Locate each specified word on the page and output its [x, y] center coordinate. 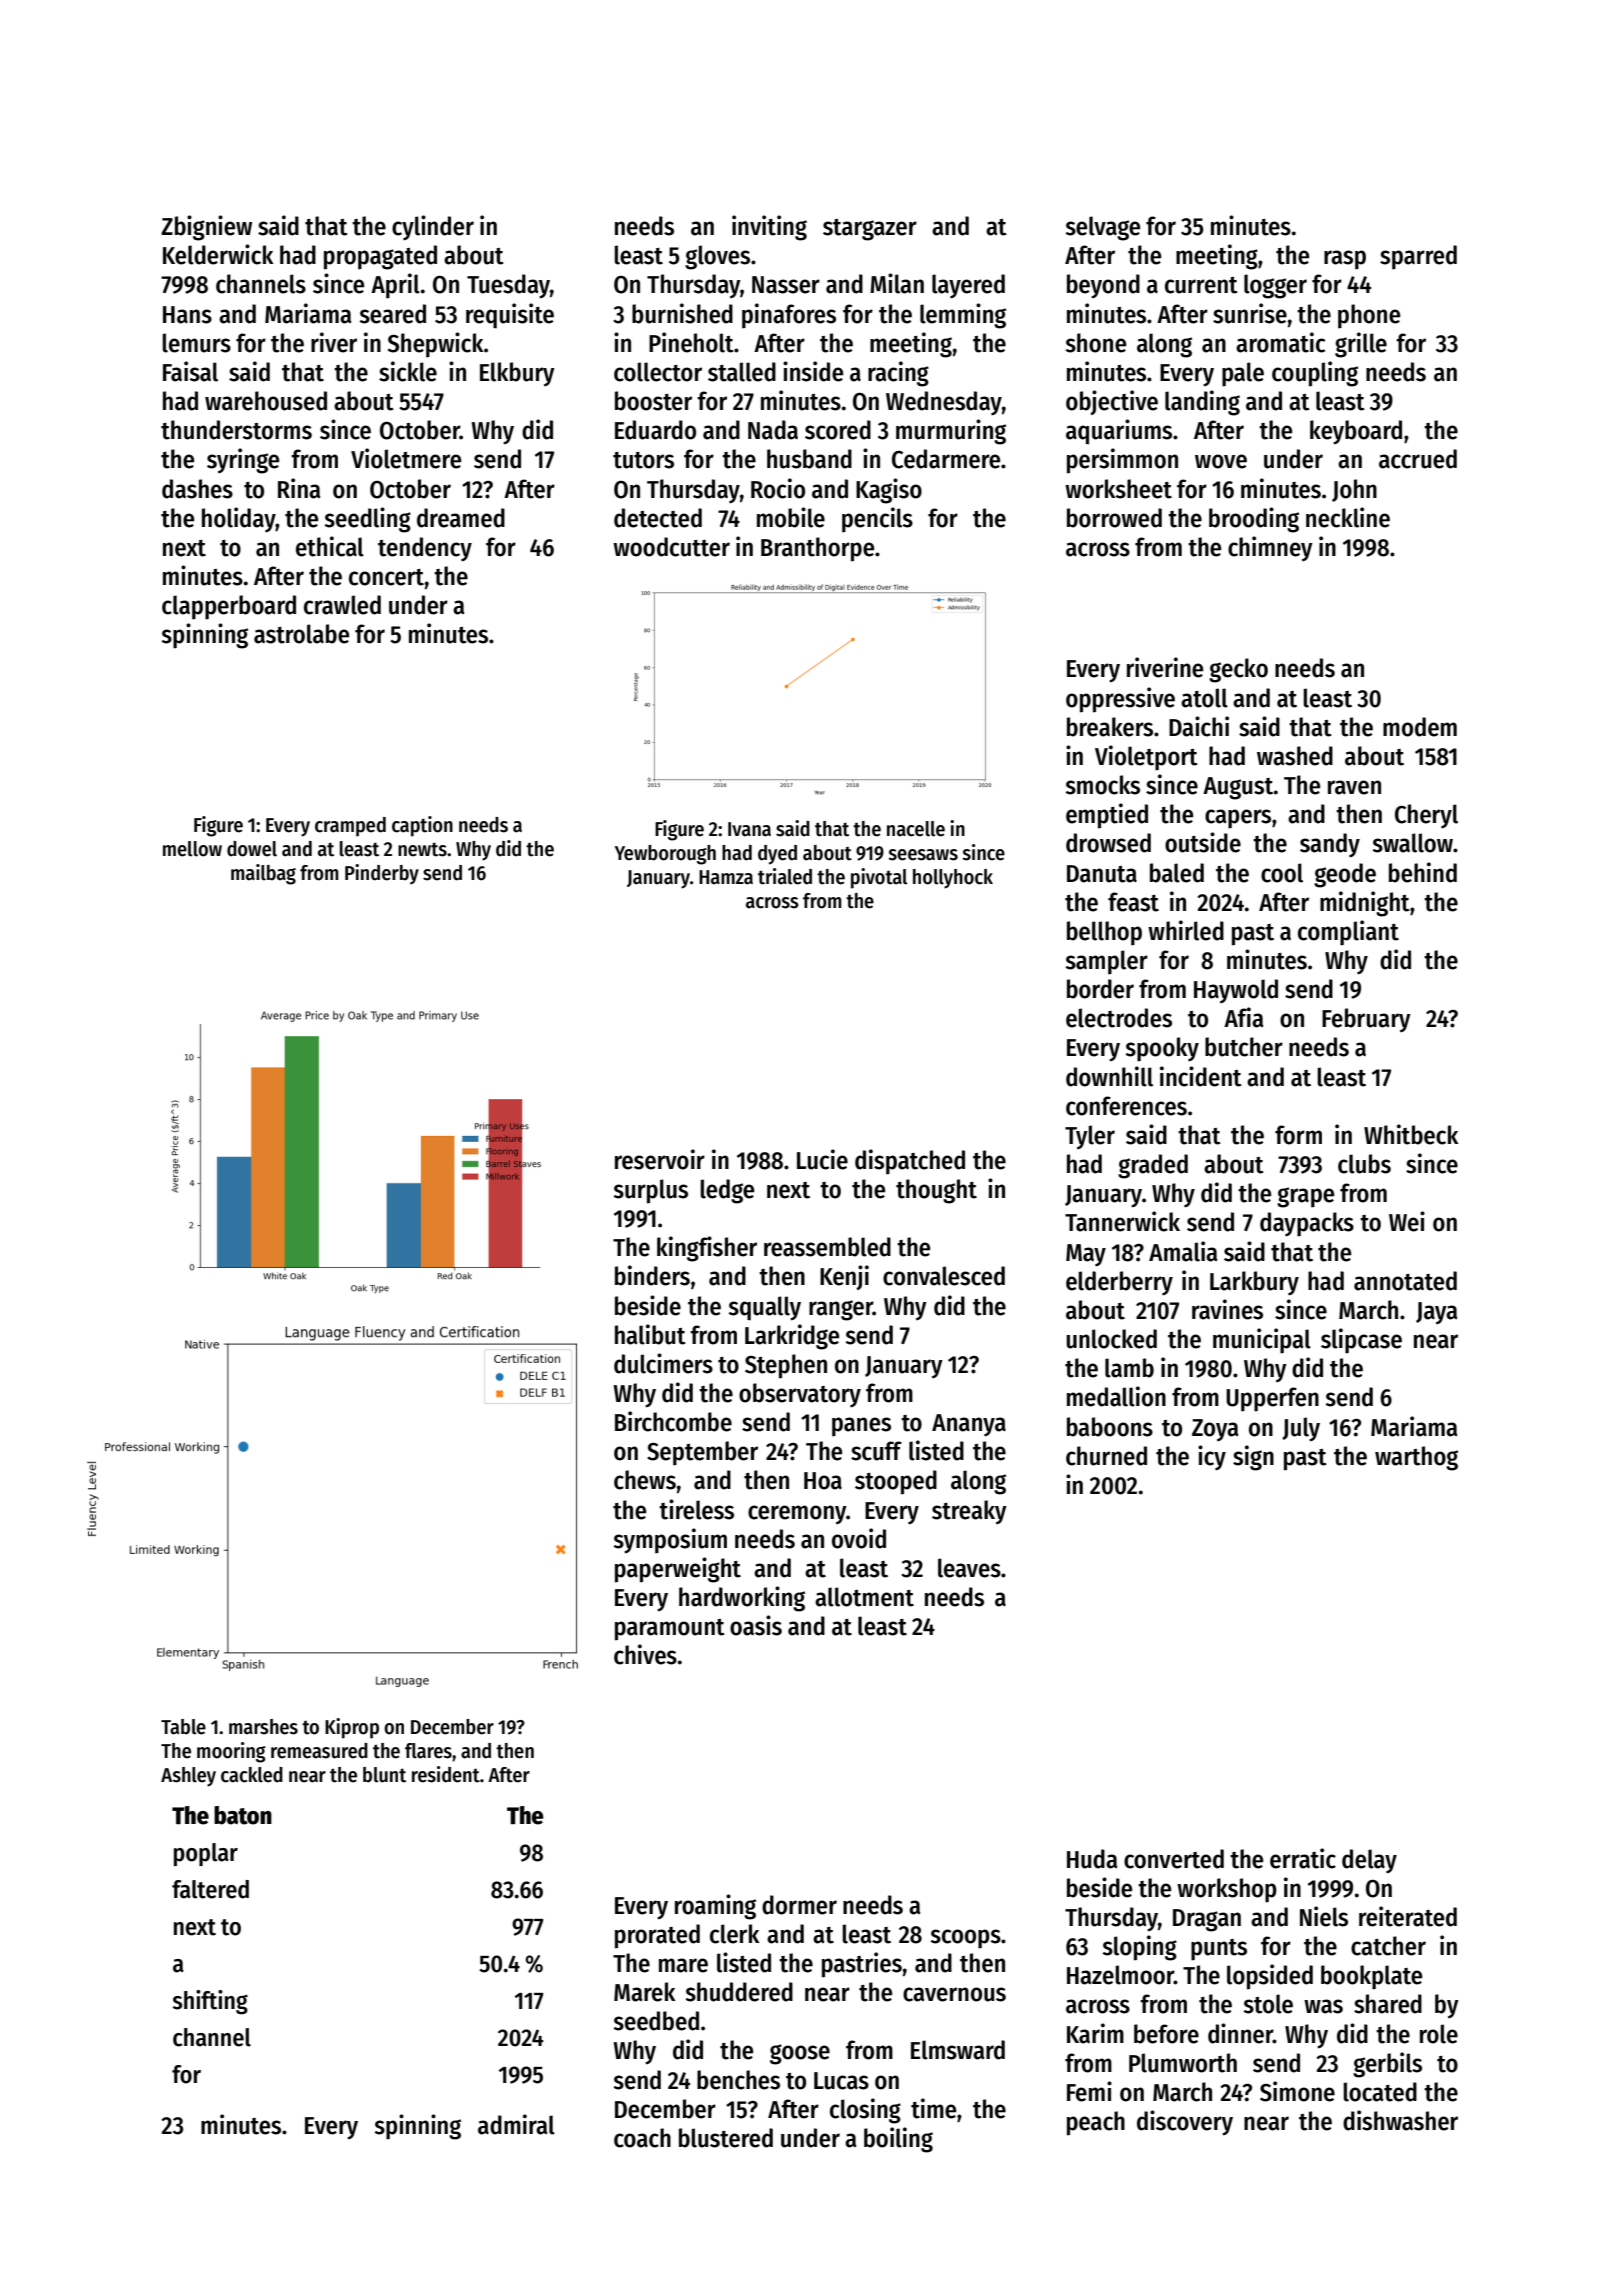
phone [1369, 316]
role [1439, 2034]
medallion [1116, 1396]
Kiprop [352, 1728]
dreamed [461, 518]
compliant [1348, 933]
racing [898, 374]
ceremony [797, 1514]
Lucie [822, 1159]
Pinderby [382, 874]
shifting [210, 2002]
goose [800, 2054]
